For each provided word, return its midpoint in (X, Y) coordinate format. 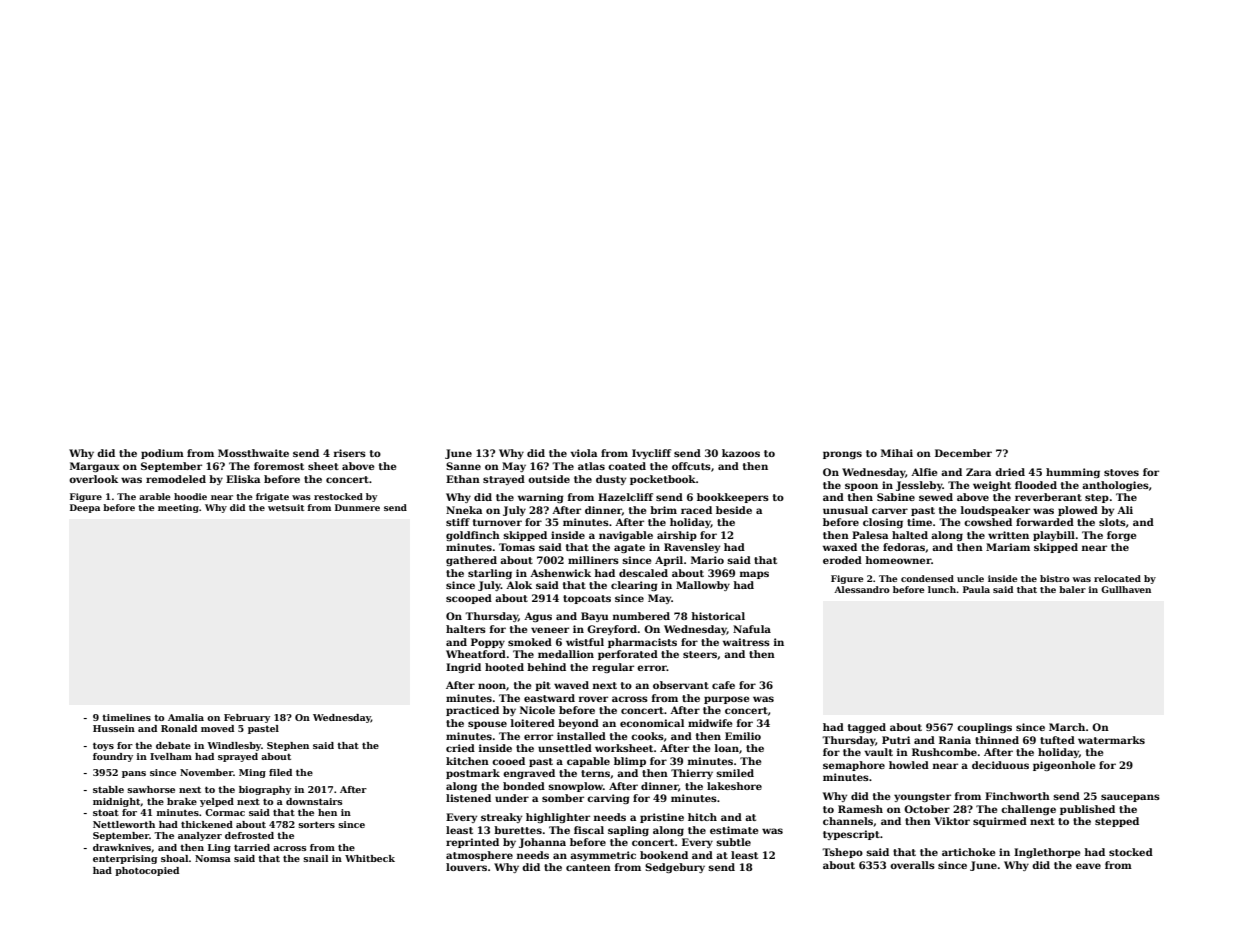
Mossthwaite (253, 453)
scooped (469, 599)
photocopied (147, 871)
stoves (1121, 472)
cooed (508, 761)
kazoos (741, 453)
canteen (588, 867)
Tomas (517, 547)
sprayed (238, 757)
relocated (1117, 578)
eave (1088, 866)
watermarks (1111, 740)
